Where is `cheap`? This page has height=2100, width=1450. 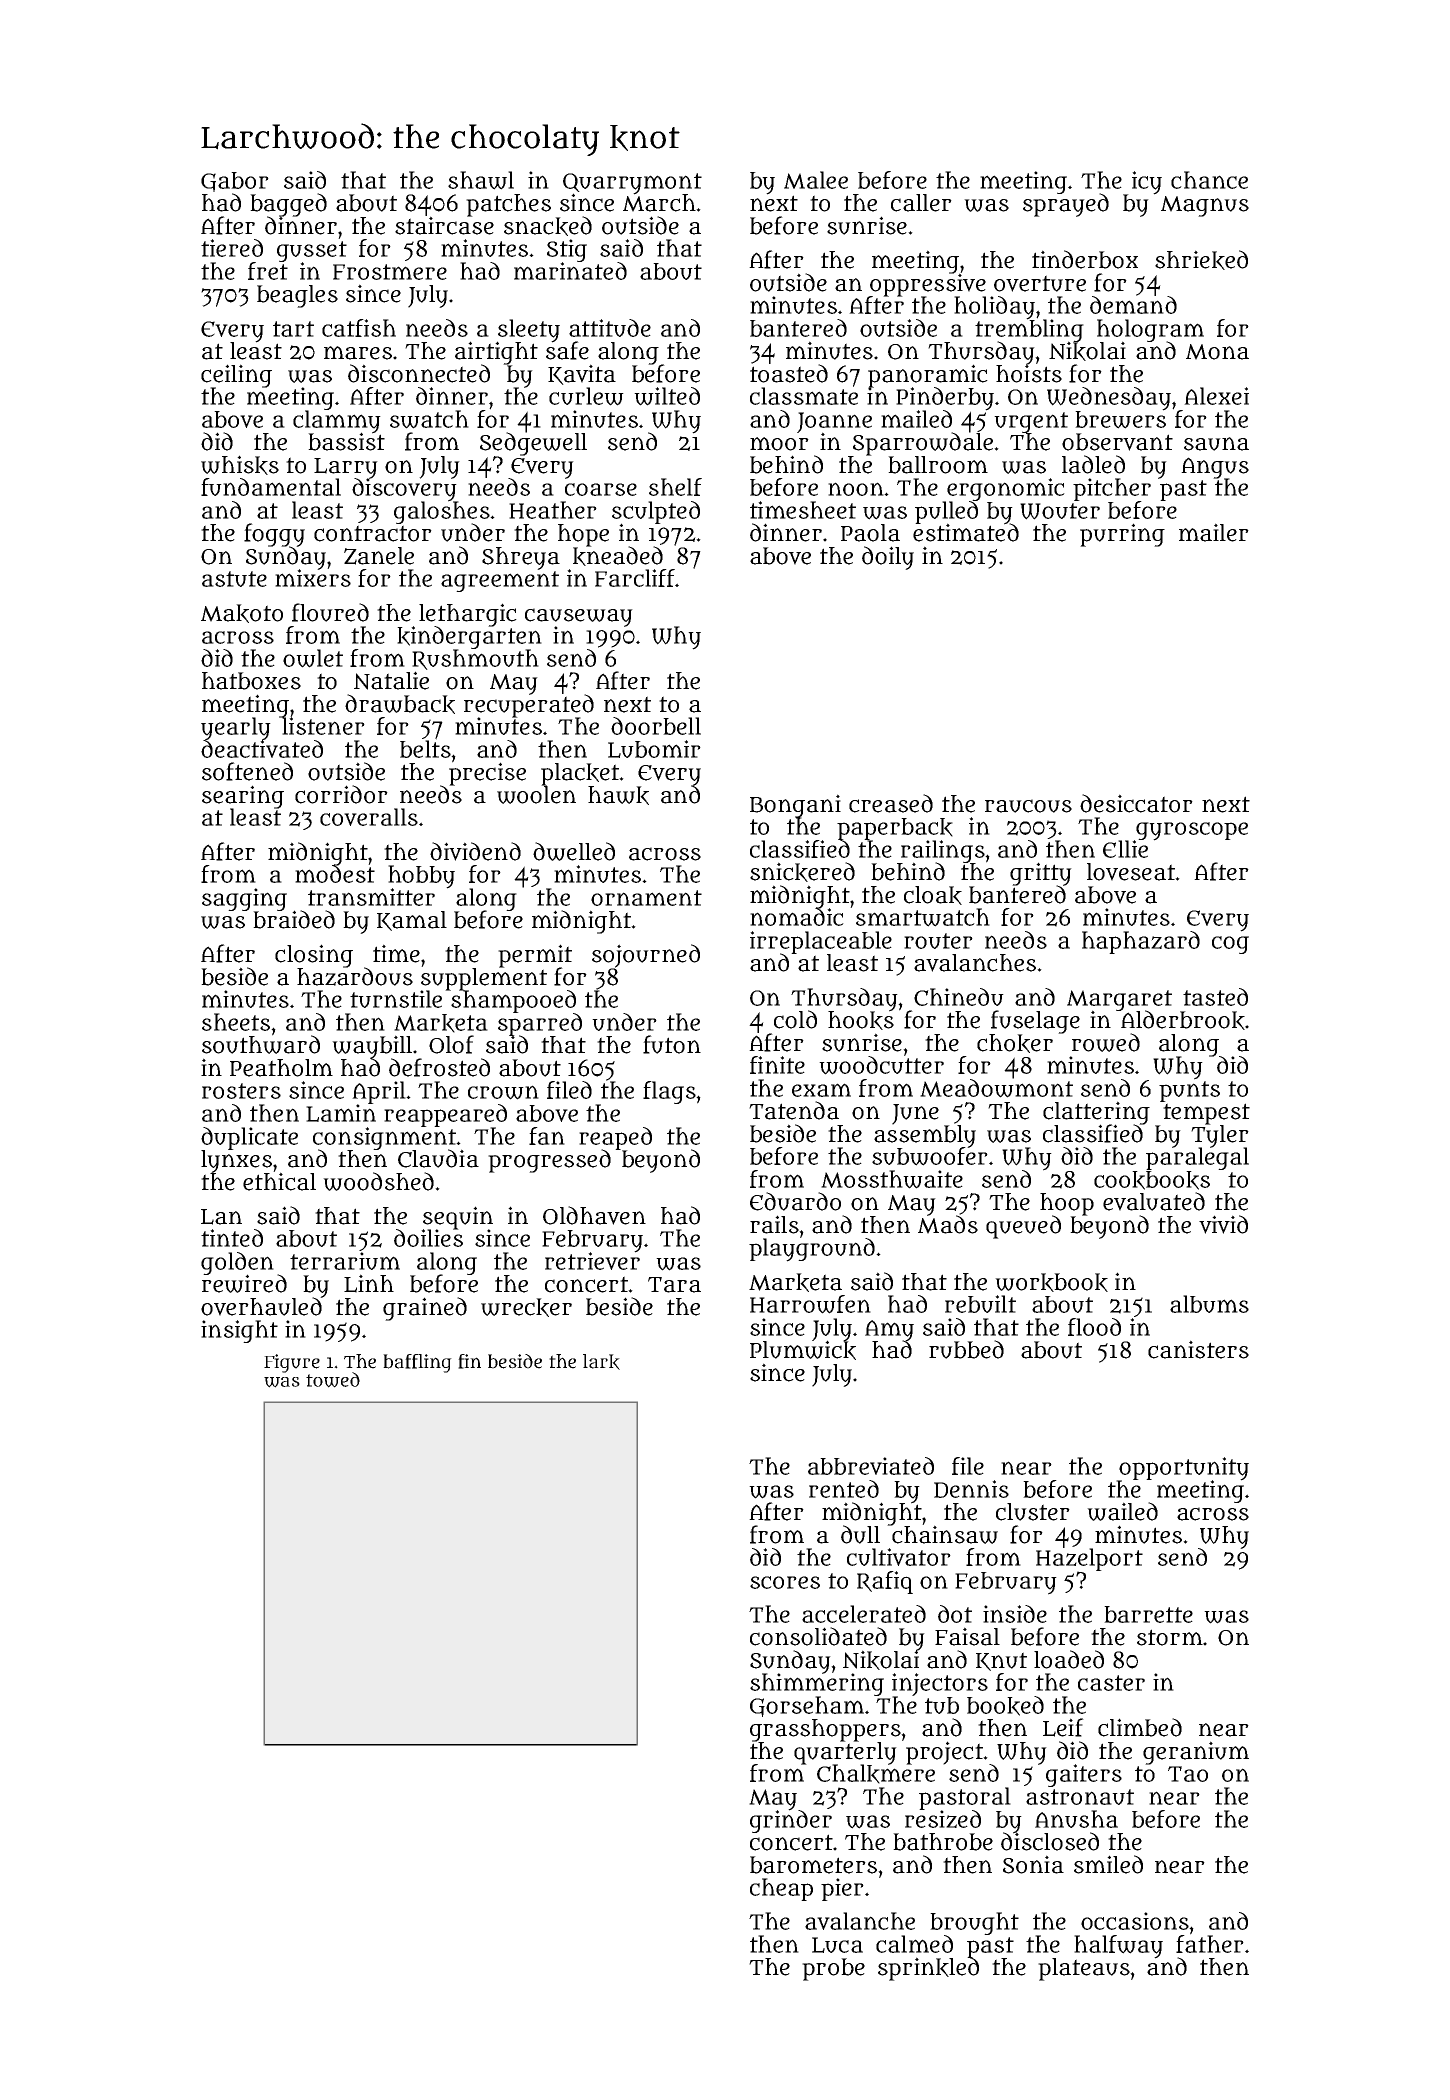 cheap is located at coordinates (781, 1889).
